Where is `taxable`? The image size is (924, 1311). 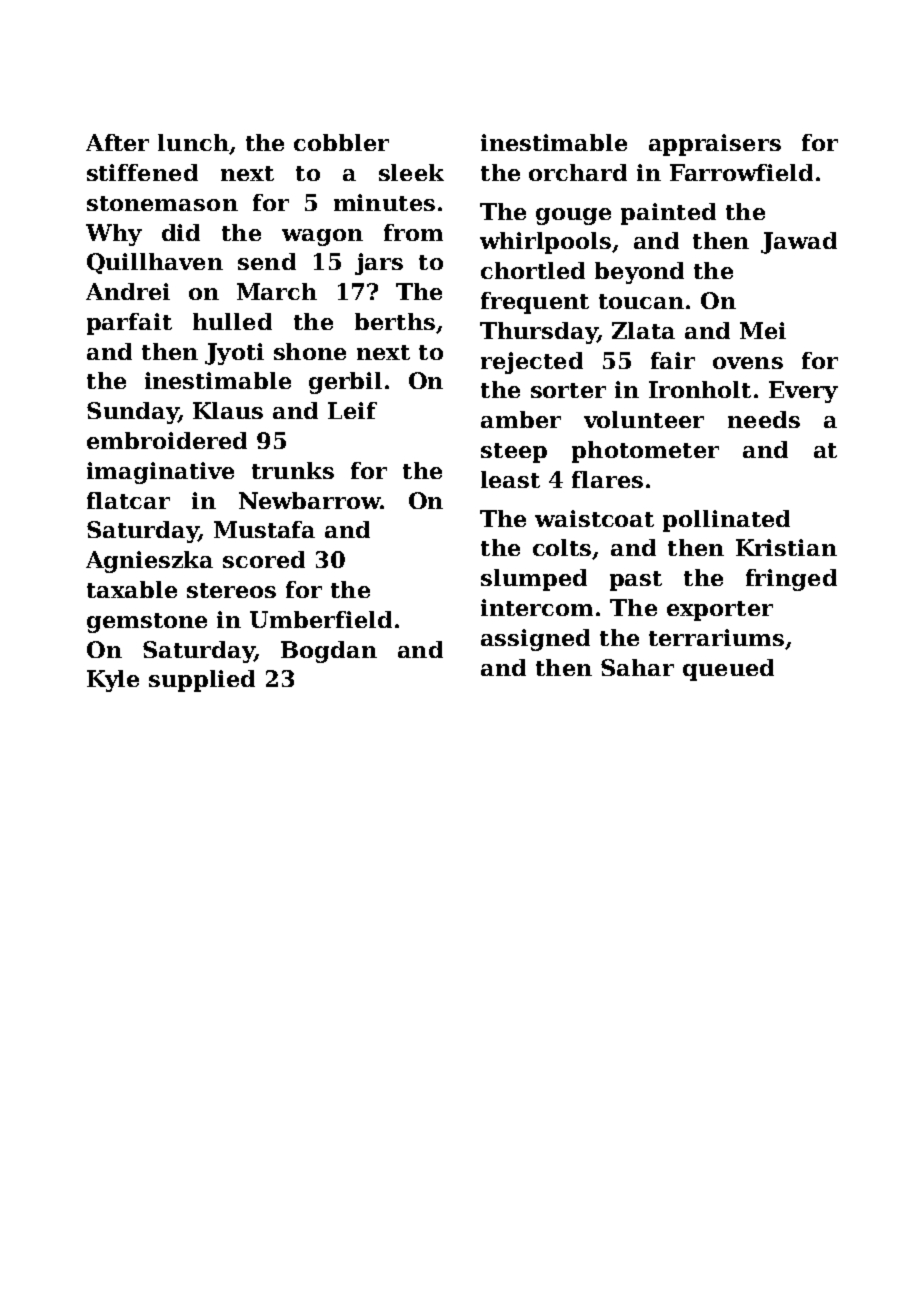
taxable is located at coordinates (132, 589).
